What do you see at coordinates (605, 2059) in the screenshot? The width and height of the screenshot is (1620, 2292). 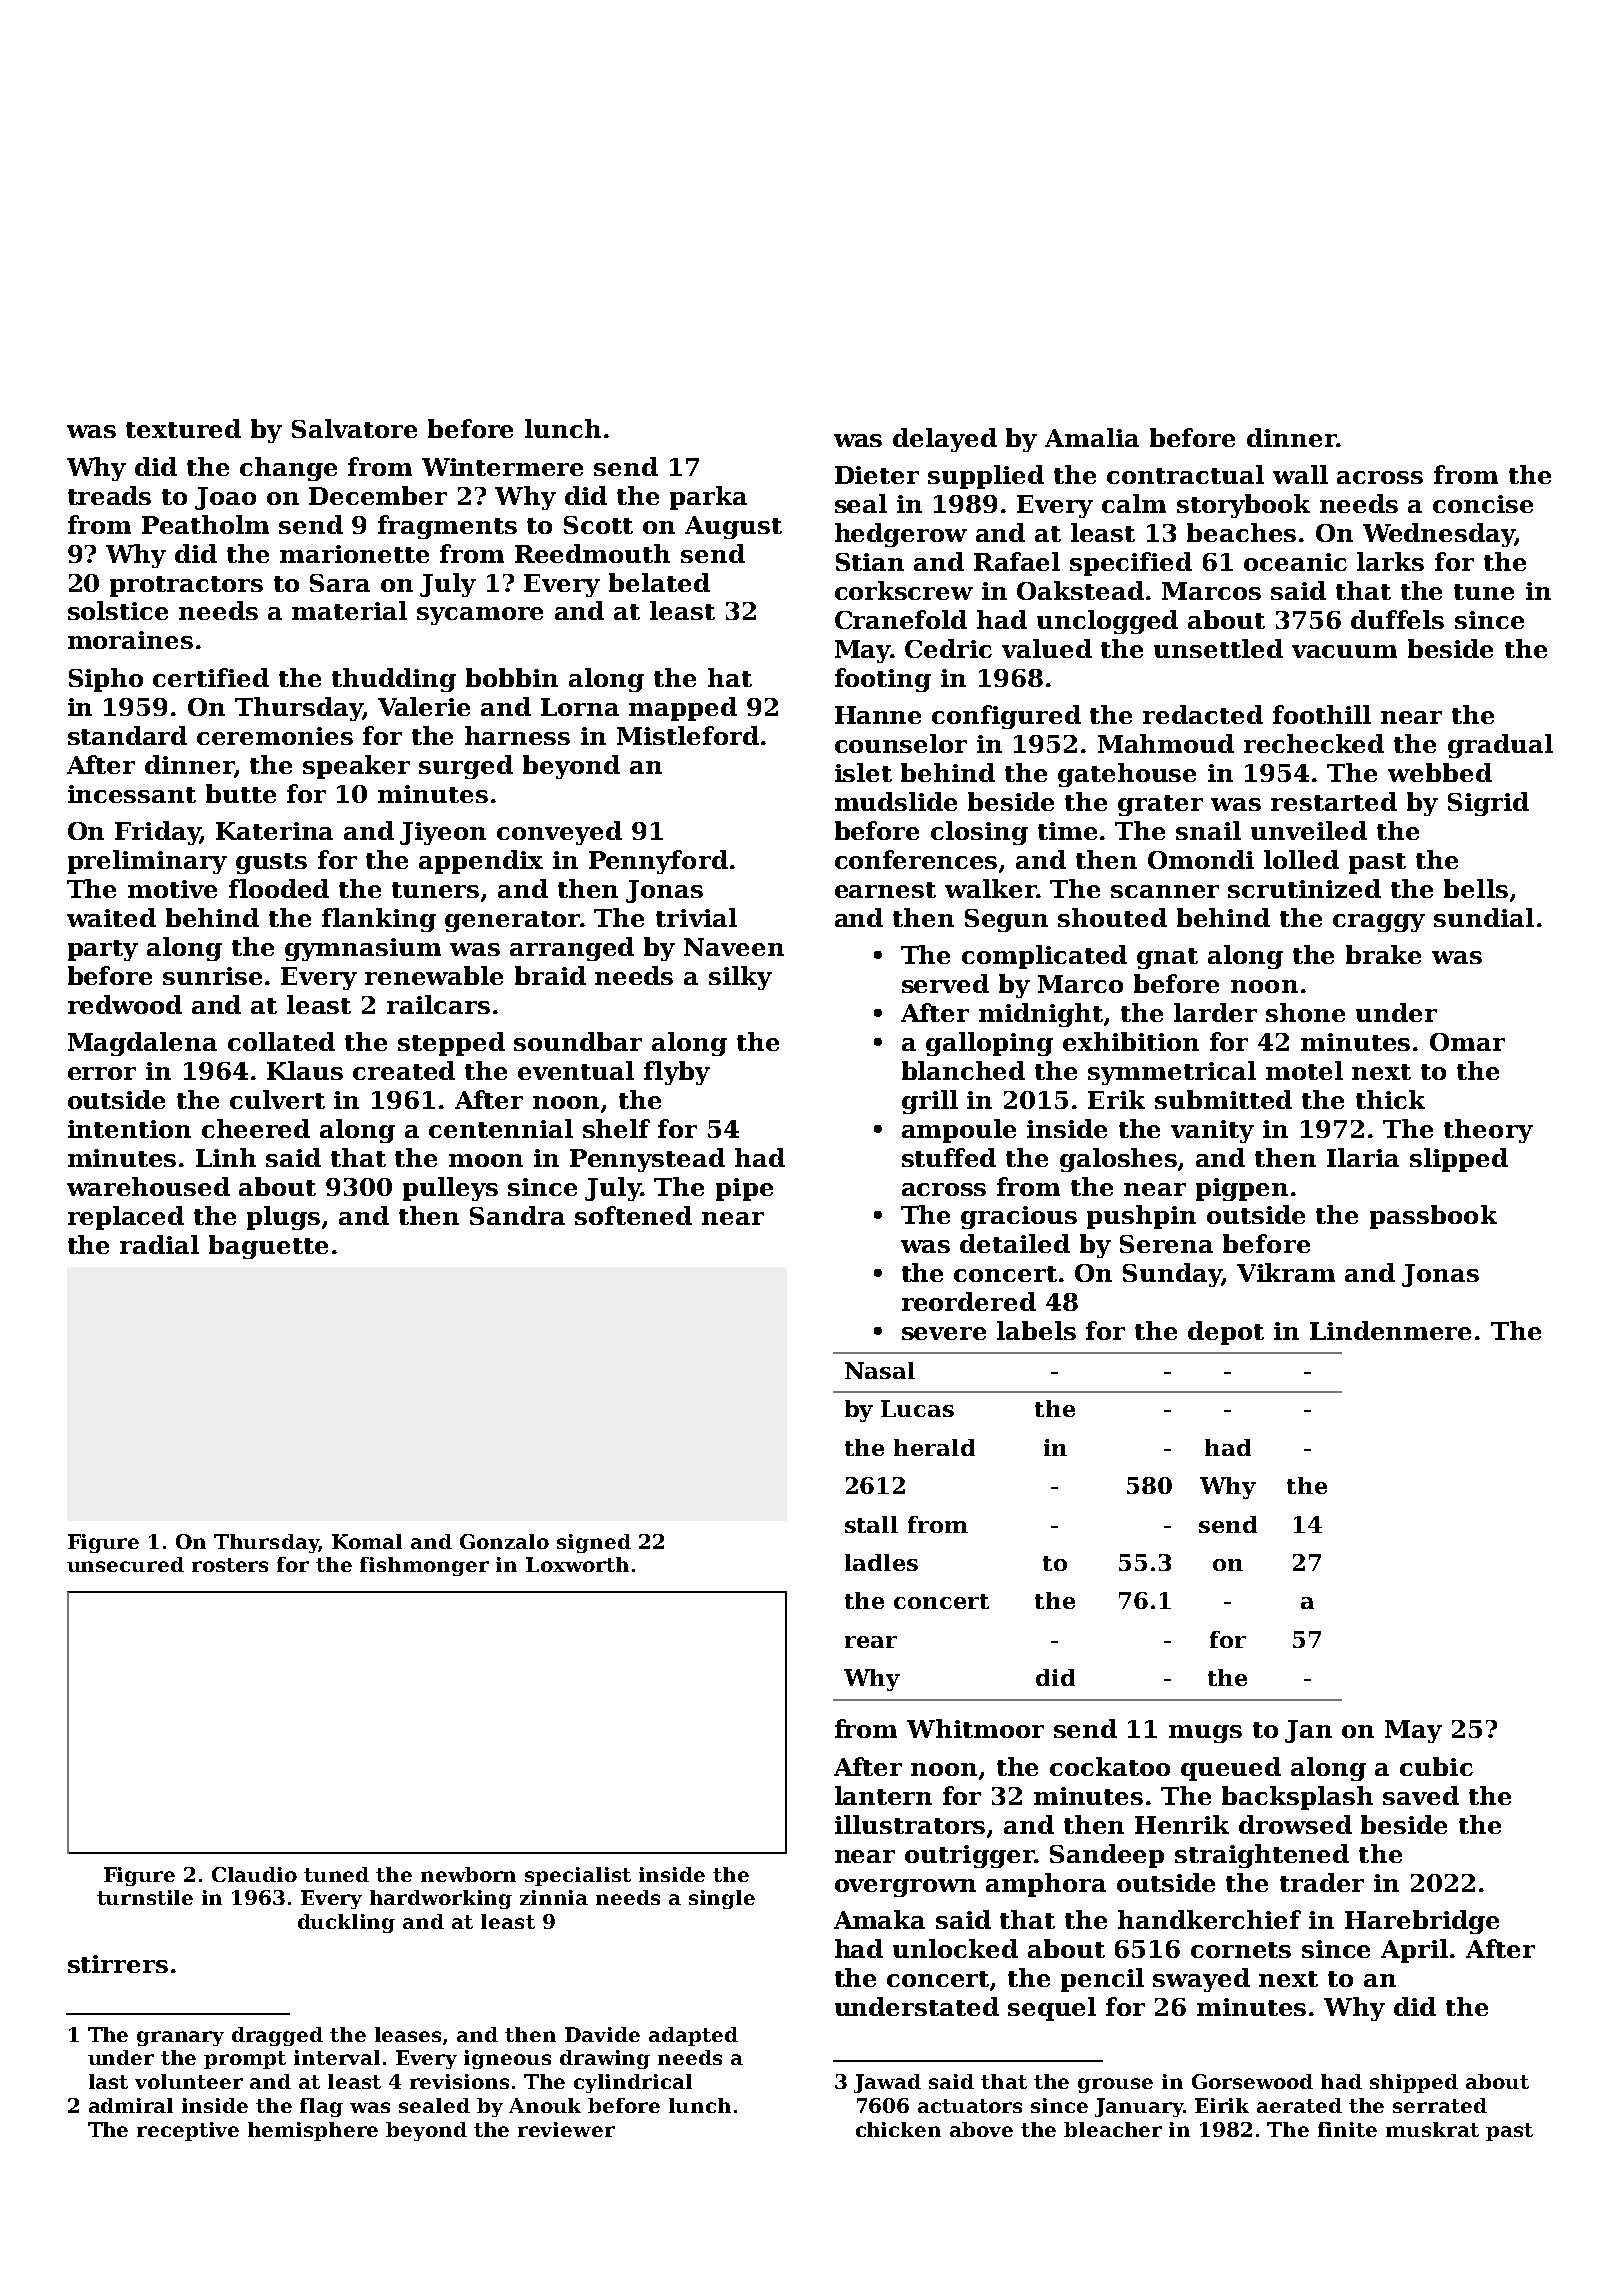 I see `drawing` at bounding box center [605, 2059].
